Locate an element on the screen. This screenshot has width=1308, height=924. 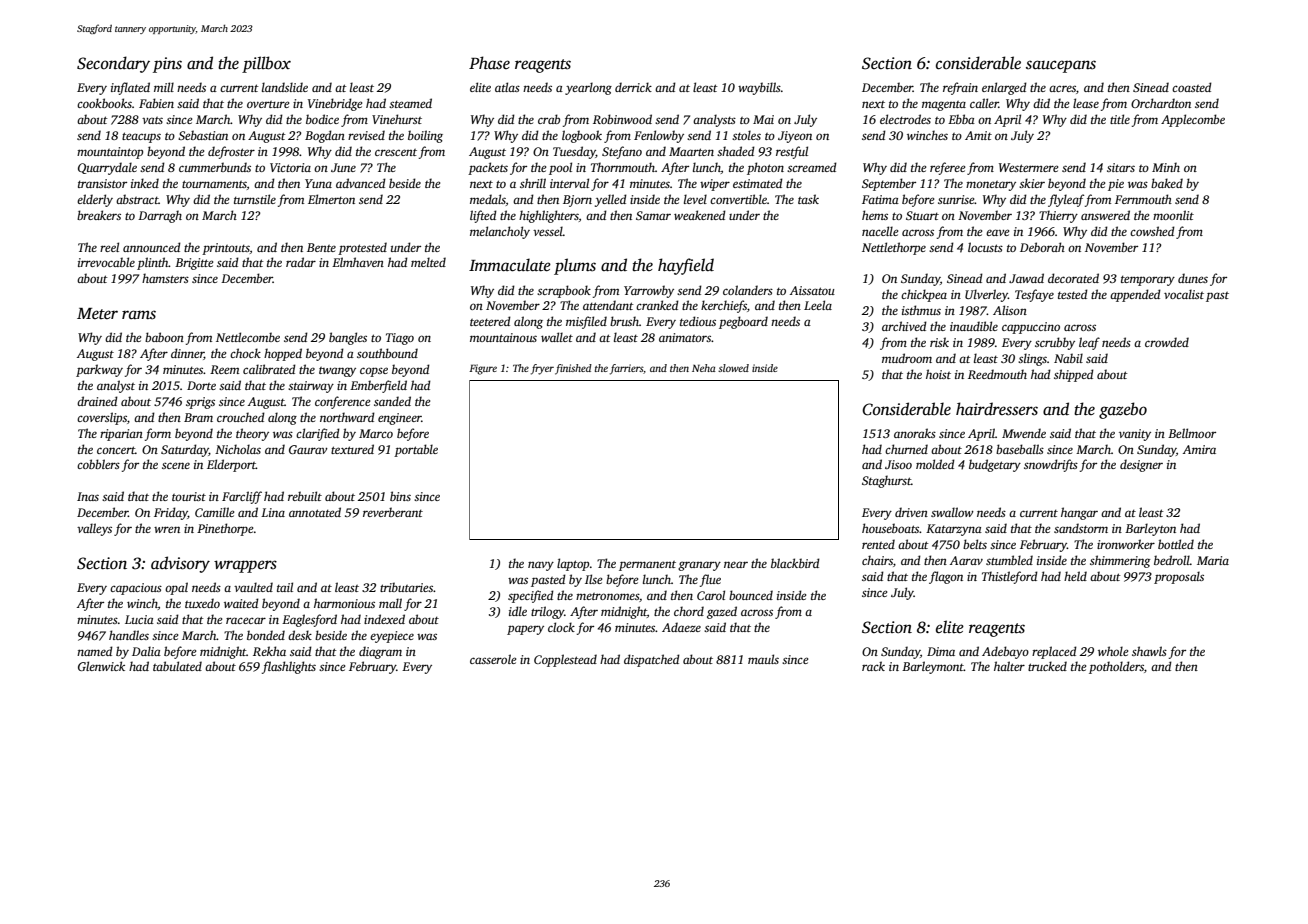
flashlights is located at coordinates (289, 667).
